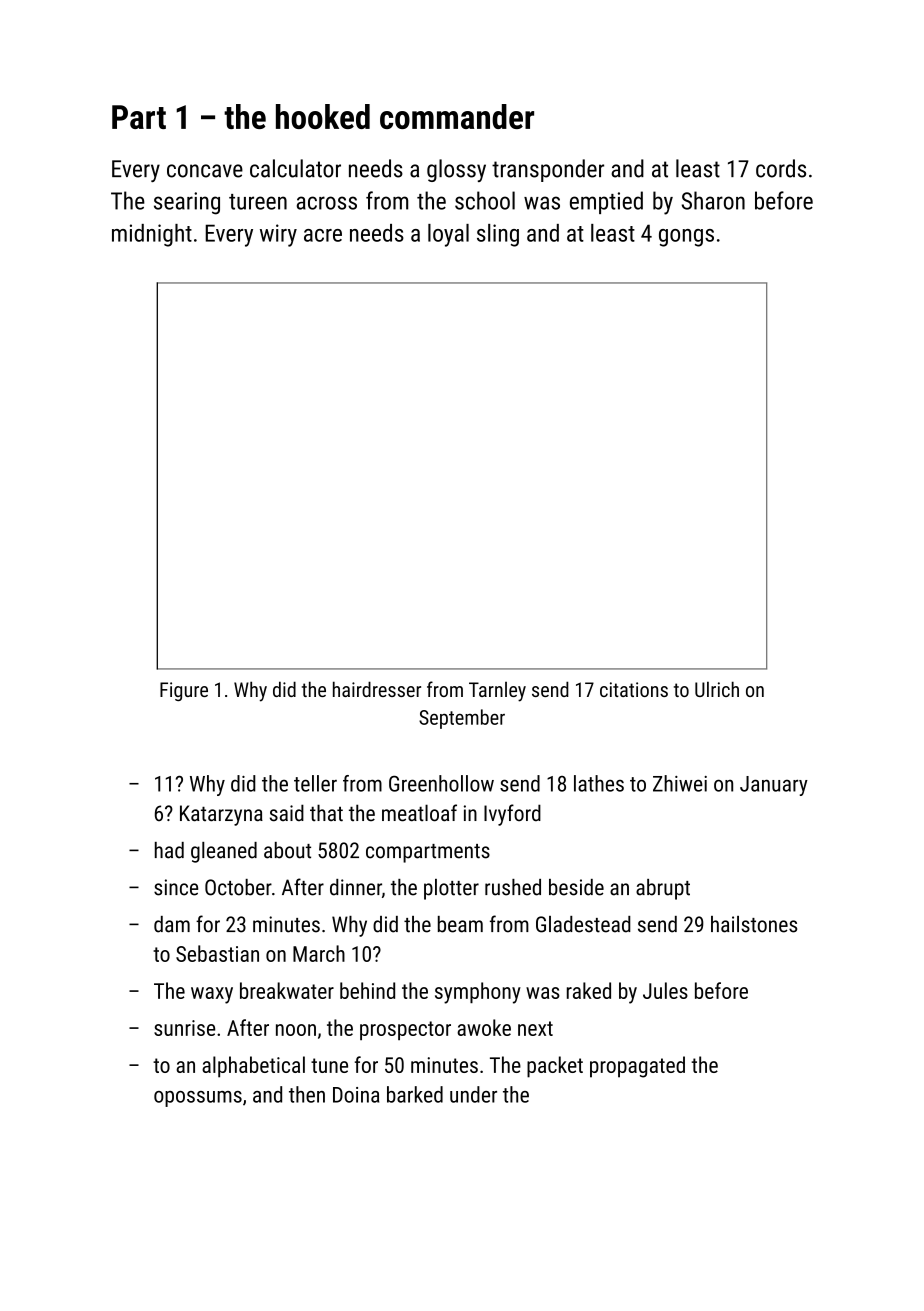 The image size is (924, 1311). What do you see at coordinates (498, 235) in the screenshot?
I see `sling` at bounding box center [498, 235].
